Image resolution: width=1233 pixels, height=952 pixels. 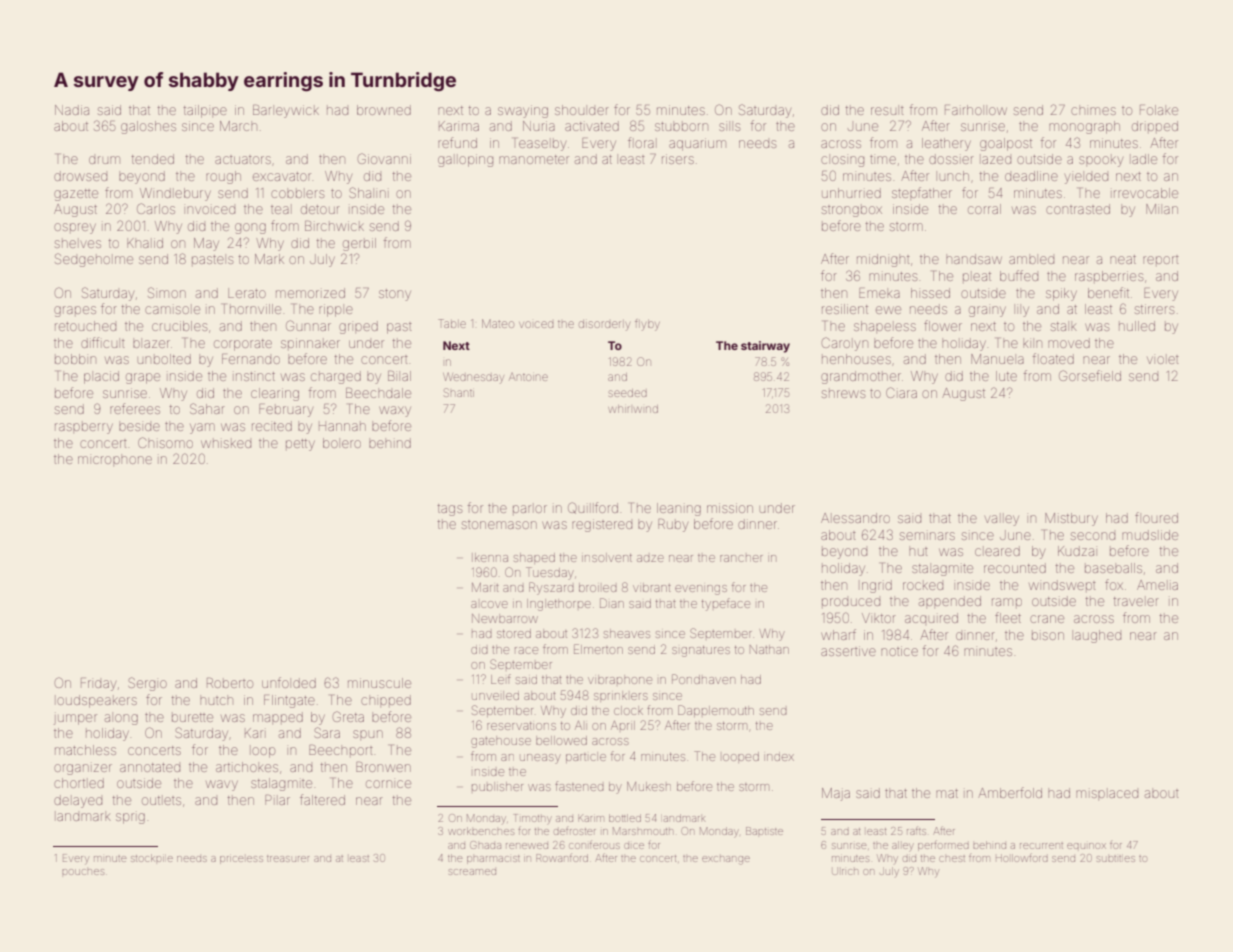 What do you see at coordinates (855, 518) in the document?
I see `Alessandro` at bounding box center [855, 518].
